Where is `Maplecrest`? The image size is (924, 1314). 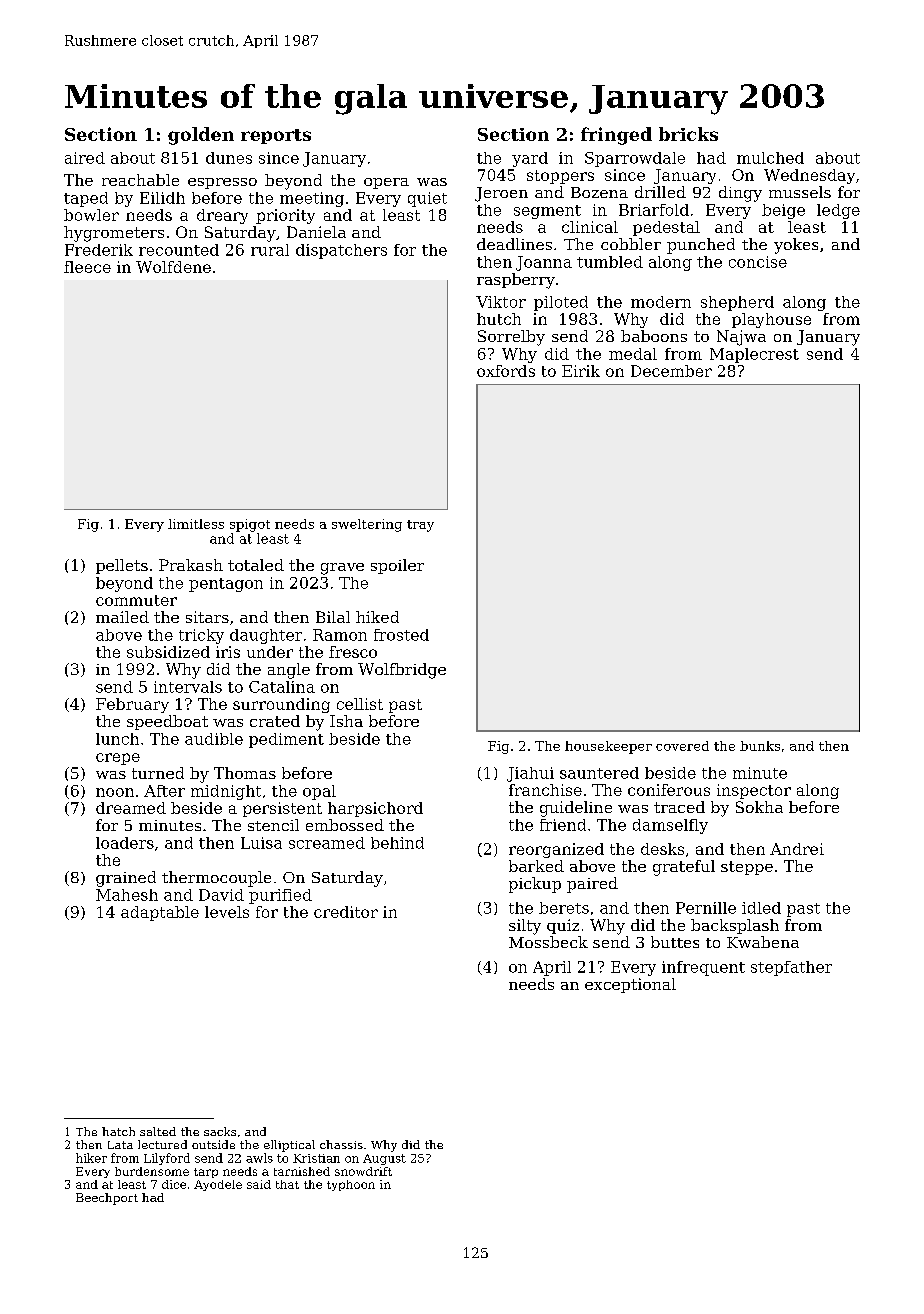
Maplecrest is located at coordinates (754, 355).
